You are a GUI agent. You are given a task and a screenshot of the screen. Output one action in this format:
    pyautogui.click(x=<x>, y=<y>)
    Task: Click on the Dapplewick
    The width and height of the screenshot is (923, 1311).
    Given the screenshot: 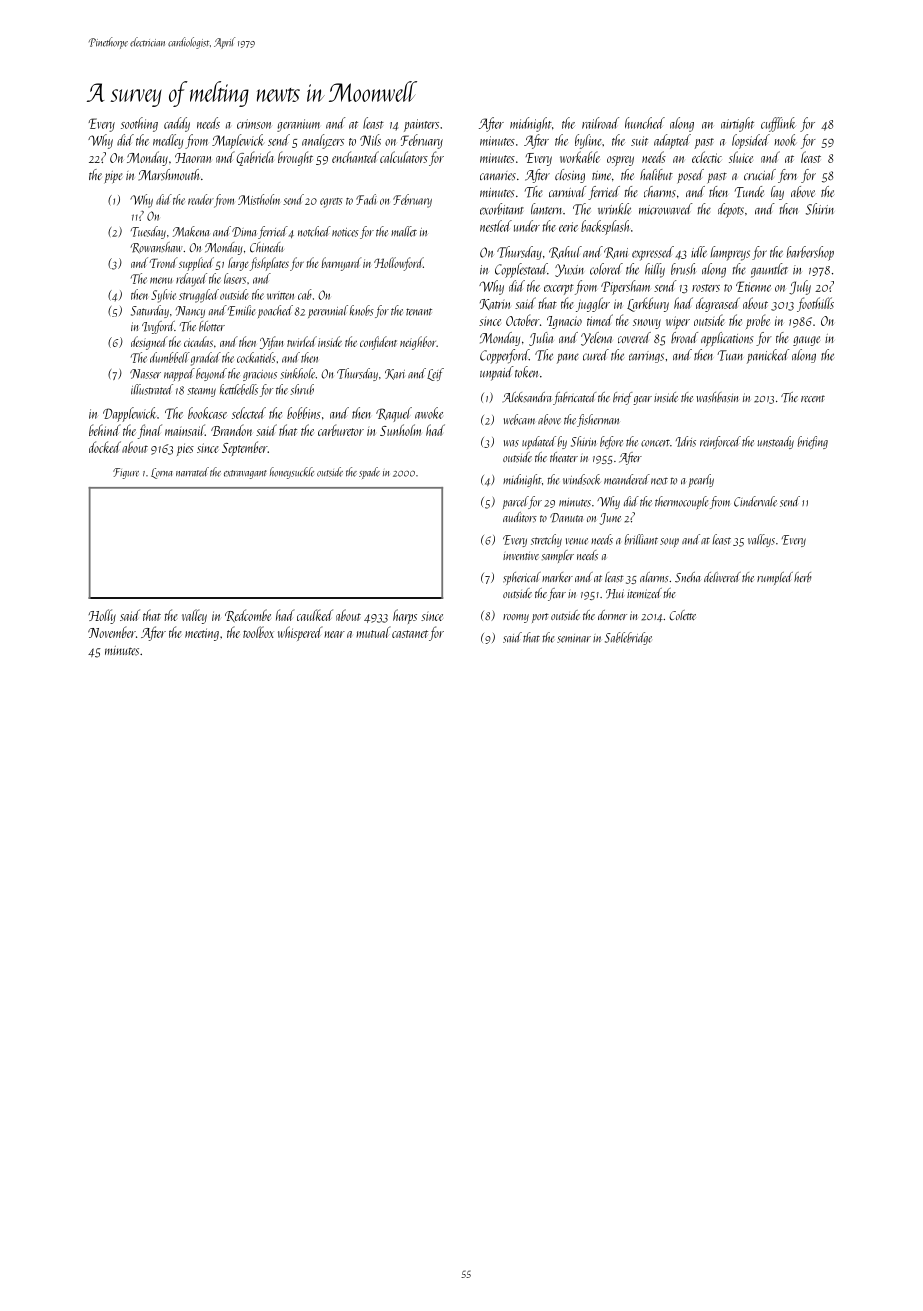 What is the action you would take?
    pyautogui.click(x=129, y=414)
